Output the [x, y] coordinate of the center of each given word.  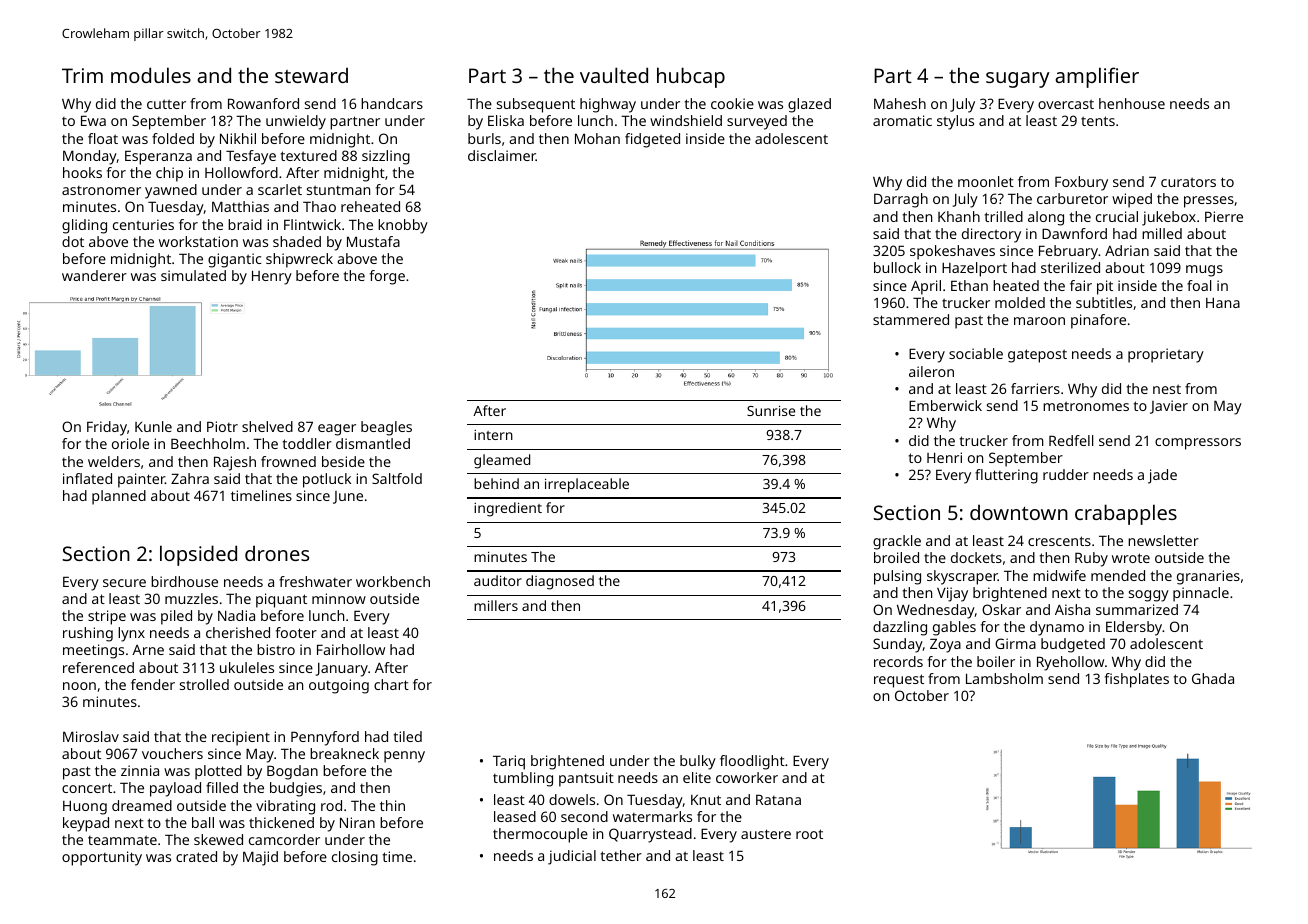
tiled [408, 736]
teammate [122, 840]
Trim [82, 75]
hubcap [691, 77]
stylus [955, 122]
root [809, 834]
